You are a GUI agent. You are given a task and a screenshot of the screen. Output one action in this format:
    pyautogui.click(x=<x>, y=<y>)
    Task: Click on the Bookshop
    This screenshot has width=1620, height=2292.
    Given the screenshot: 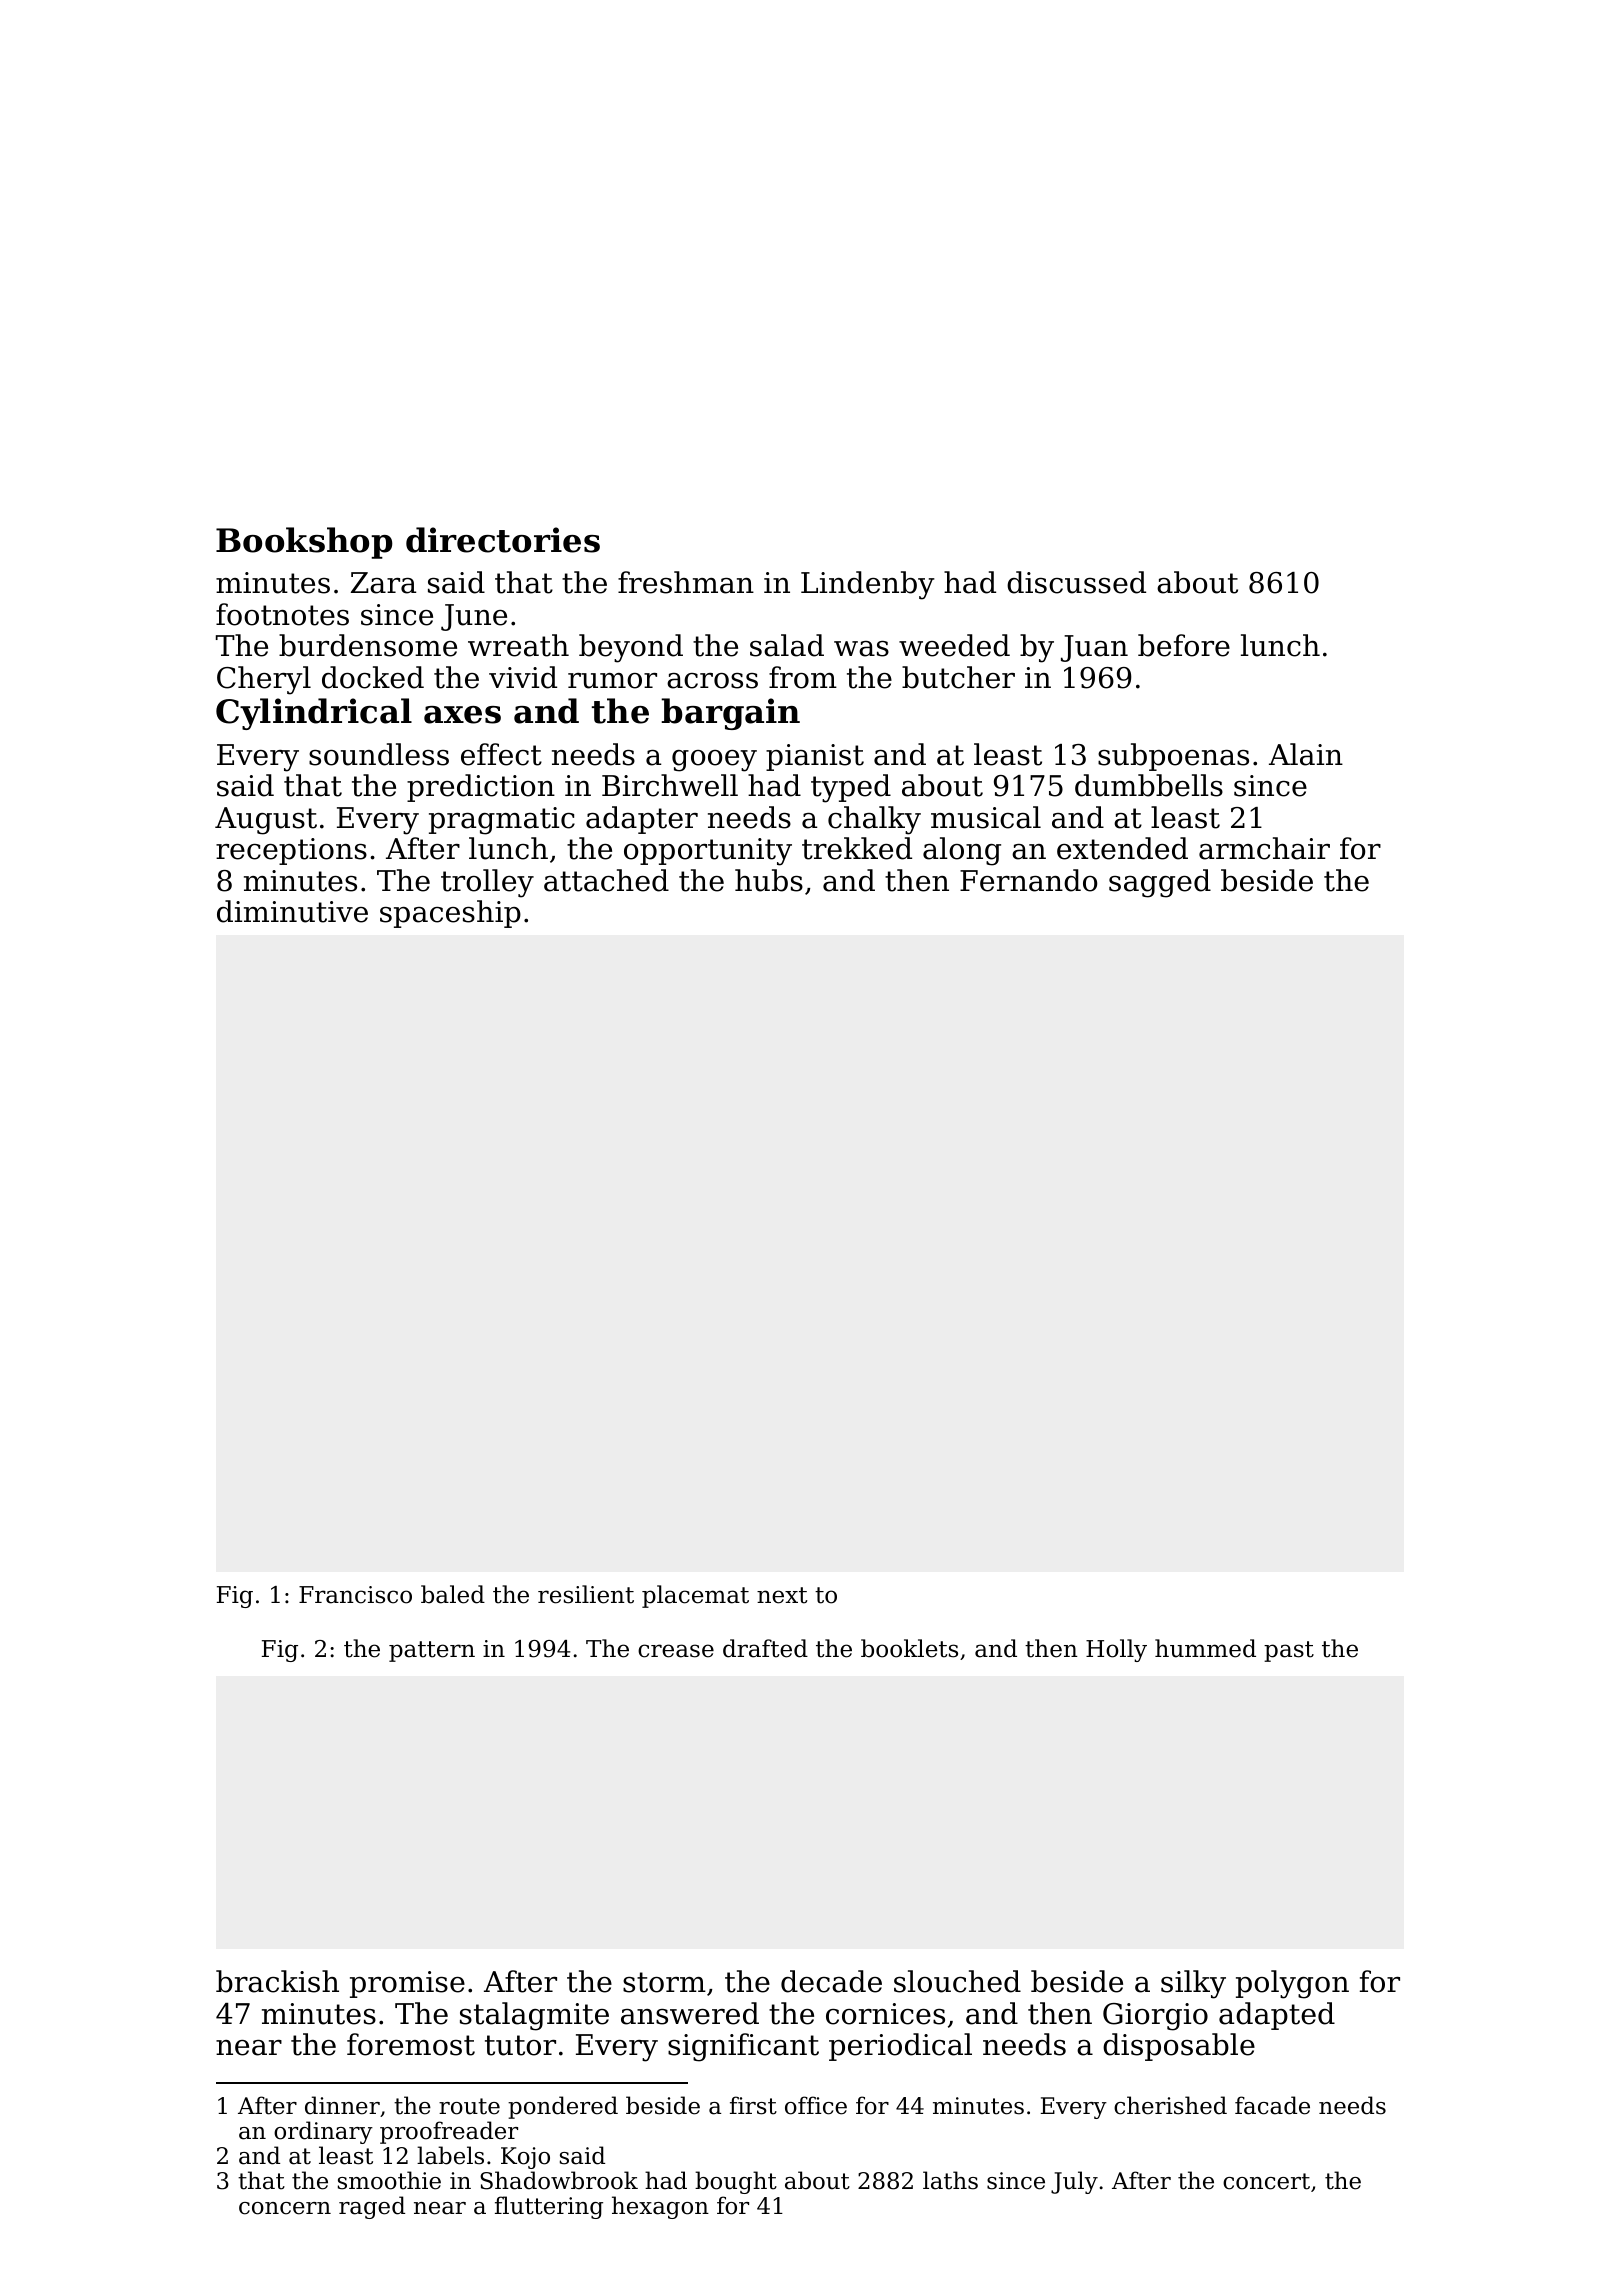 What is the action you would take?
    pyautogui.click(x=304, y=543)
